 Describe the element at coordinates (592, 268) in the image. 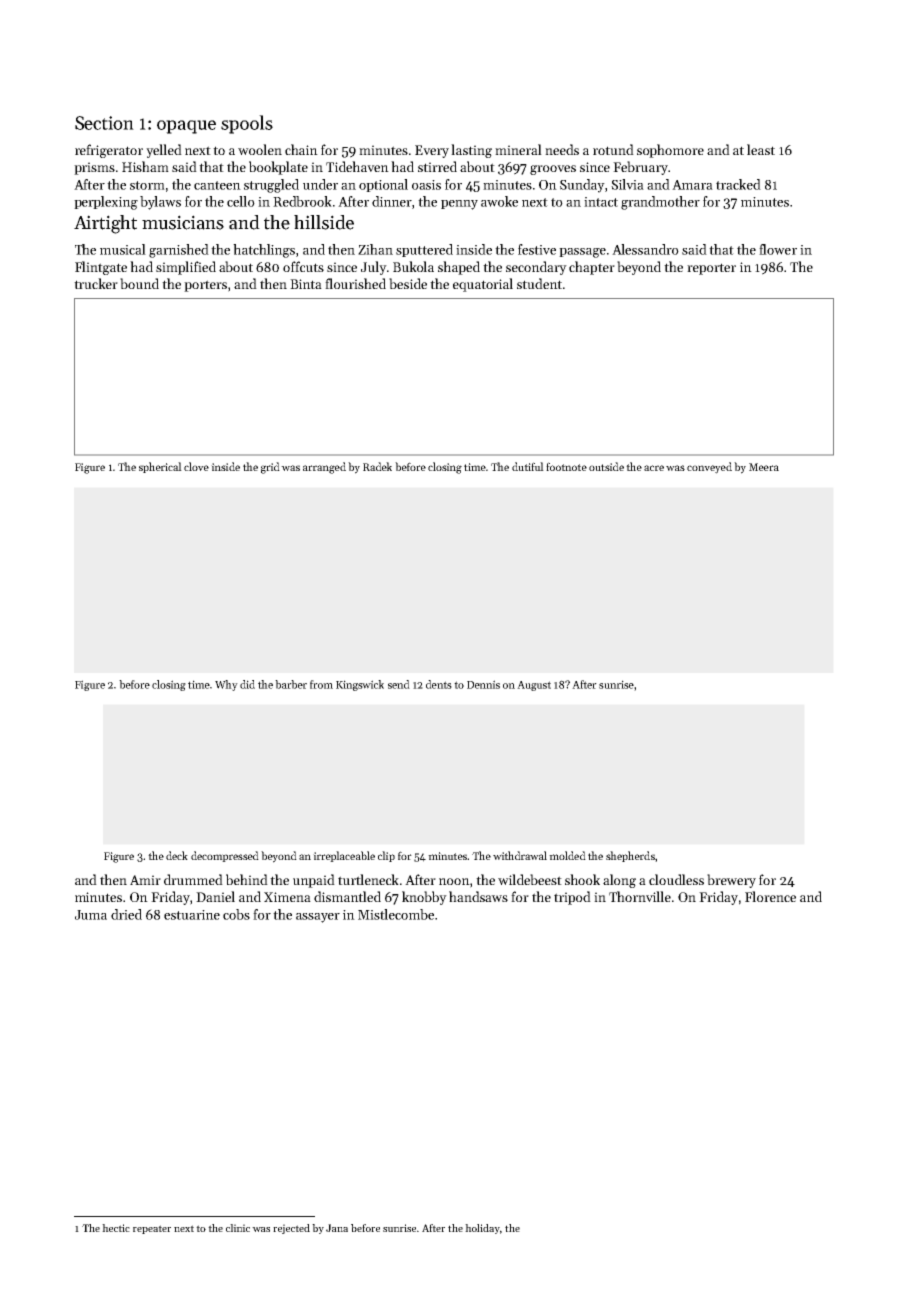

I see `chapter` at that location.
